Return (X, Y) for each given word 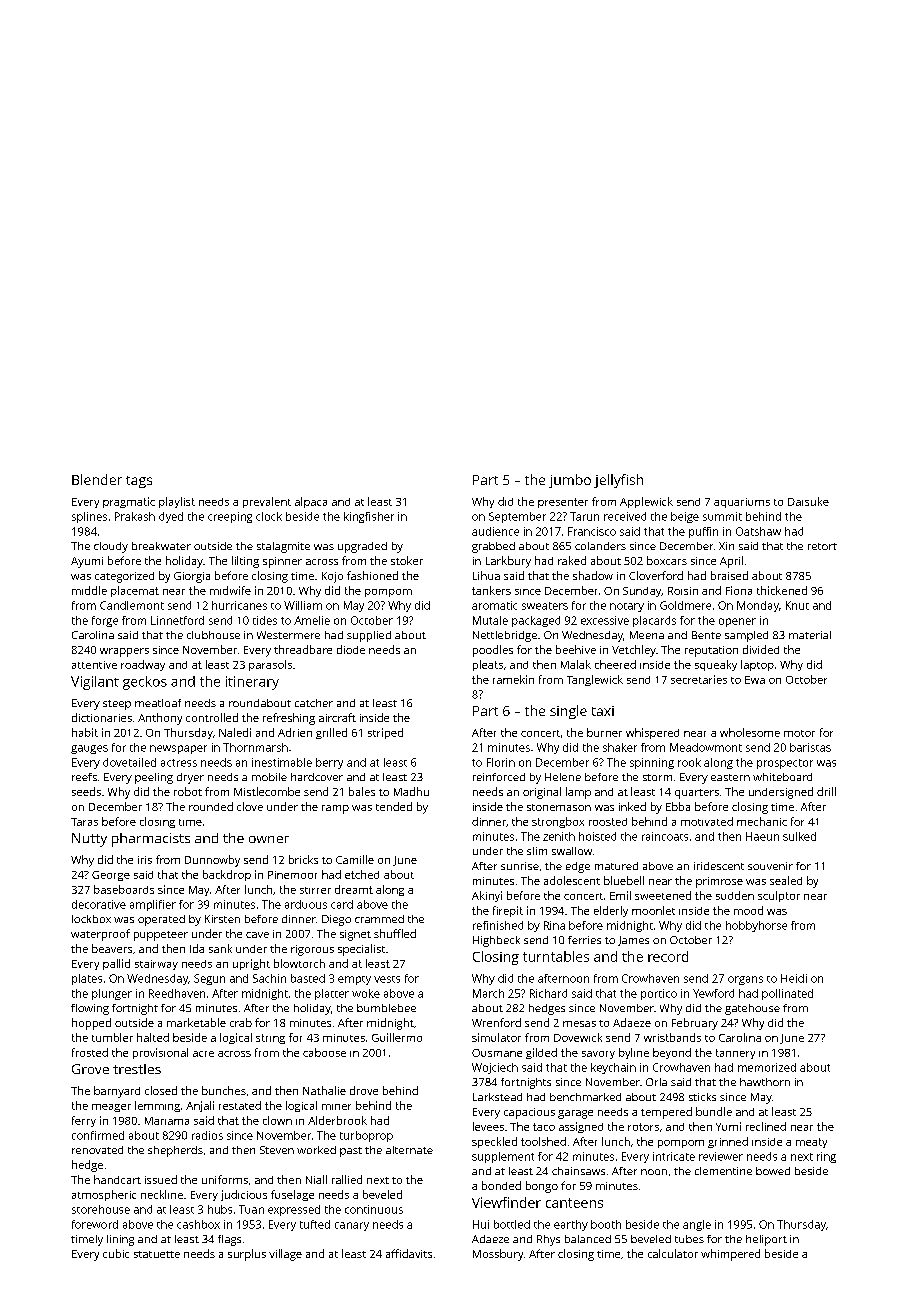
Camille (355, 859)
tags (139, 482)
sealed (786, 880)
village (285, 1255)
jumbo (570, 481)
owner (269, 839)
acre (203, 1054)
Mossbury (498, 1255)
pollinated (787, 994)
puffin (703, 532)
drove (364, 1090)
